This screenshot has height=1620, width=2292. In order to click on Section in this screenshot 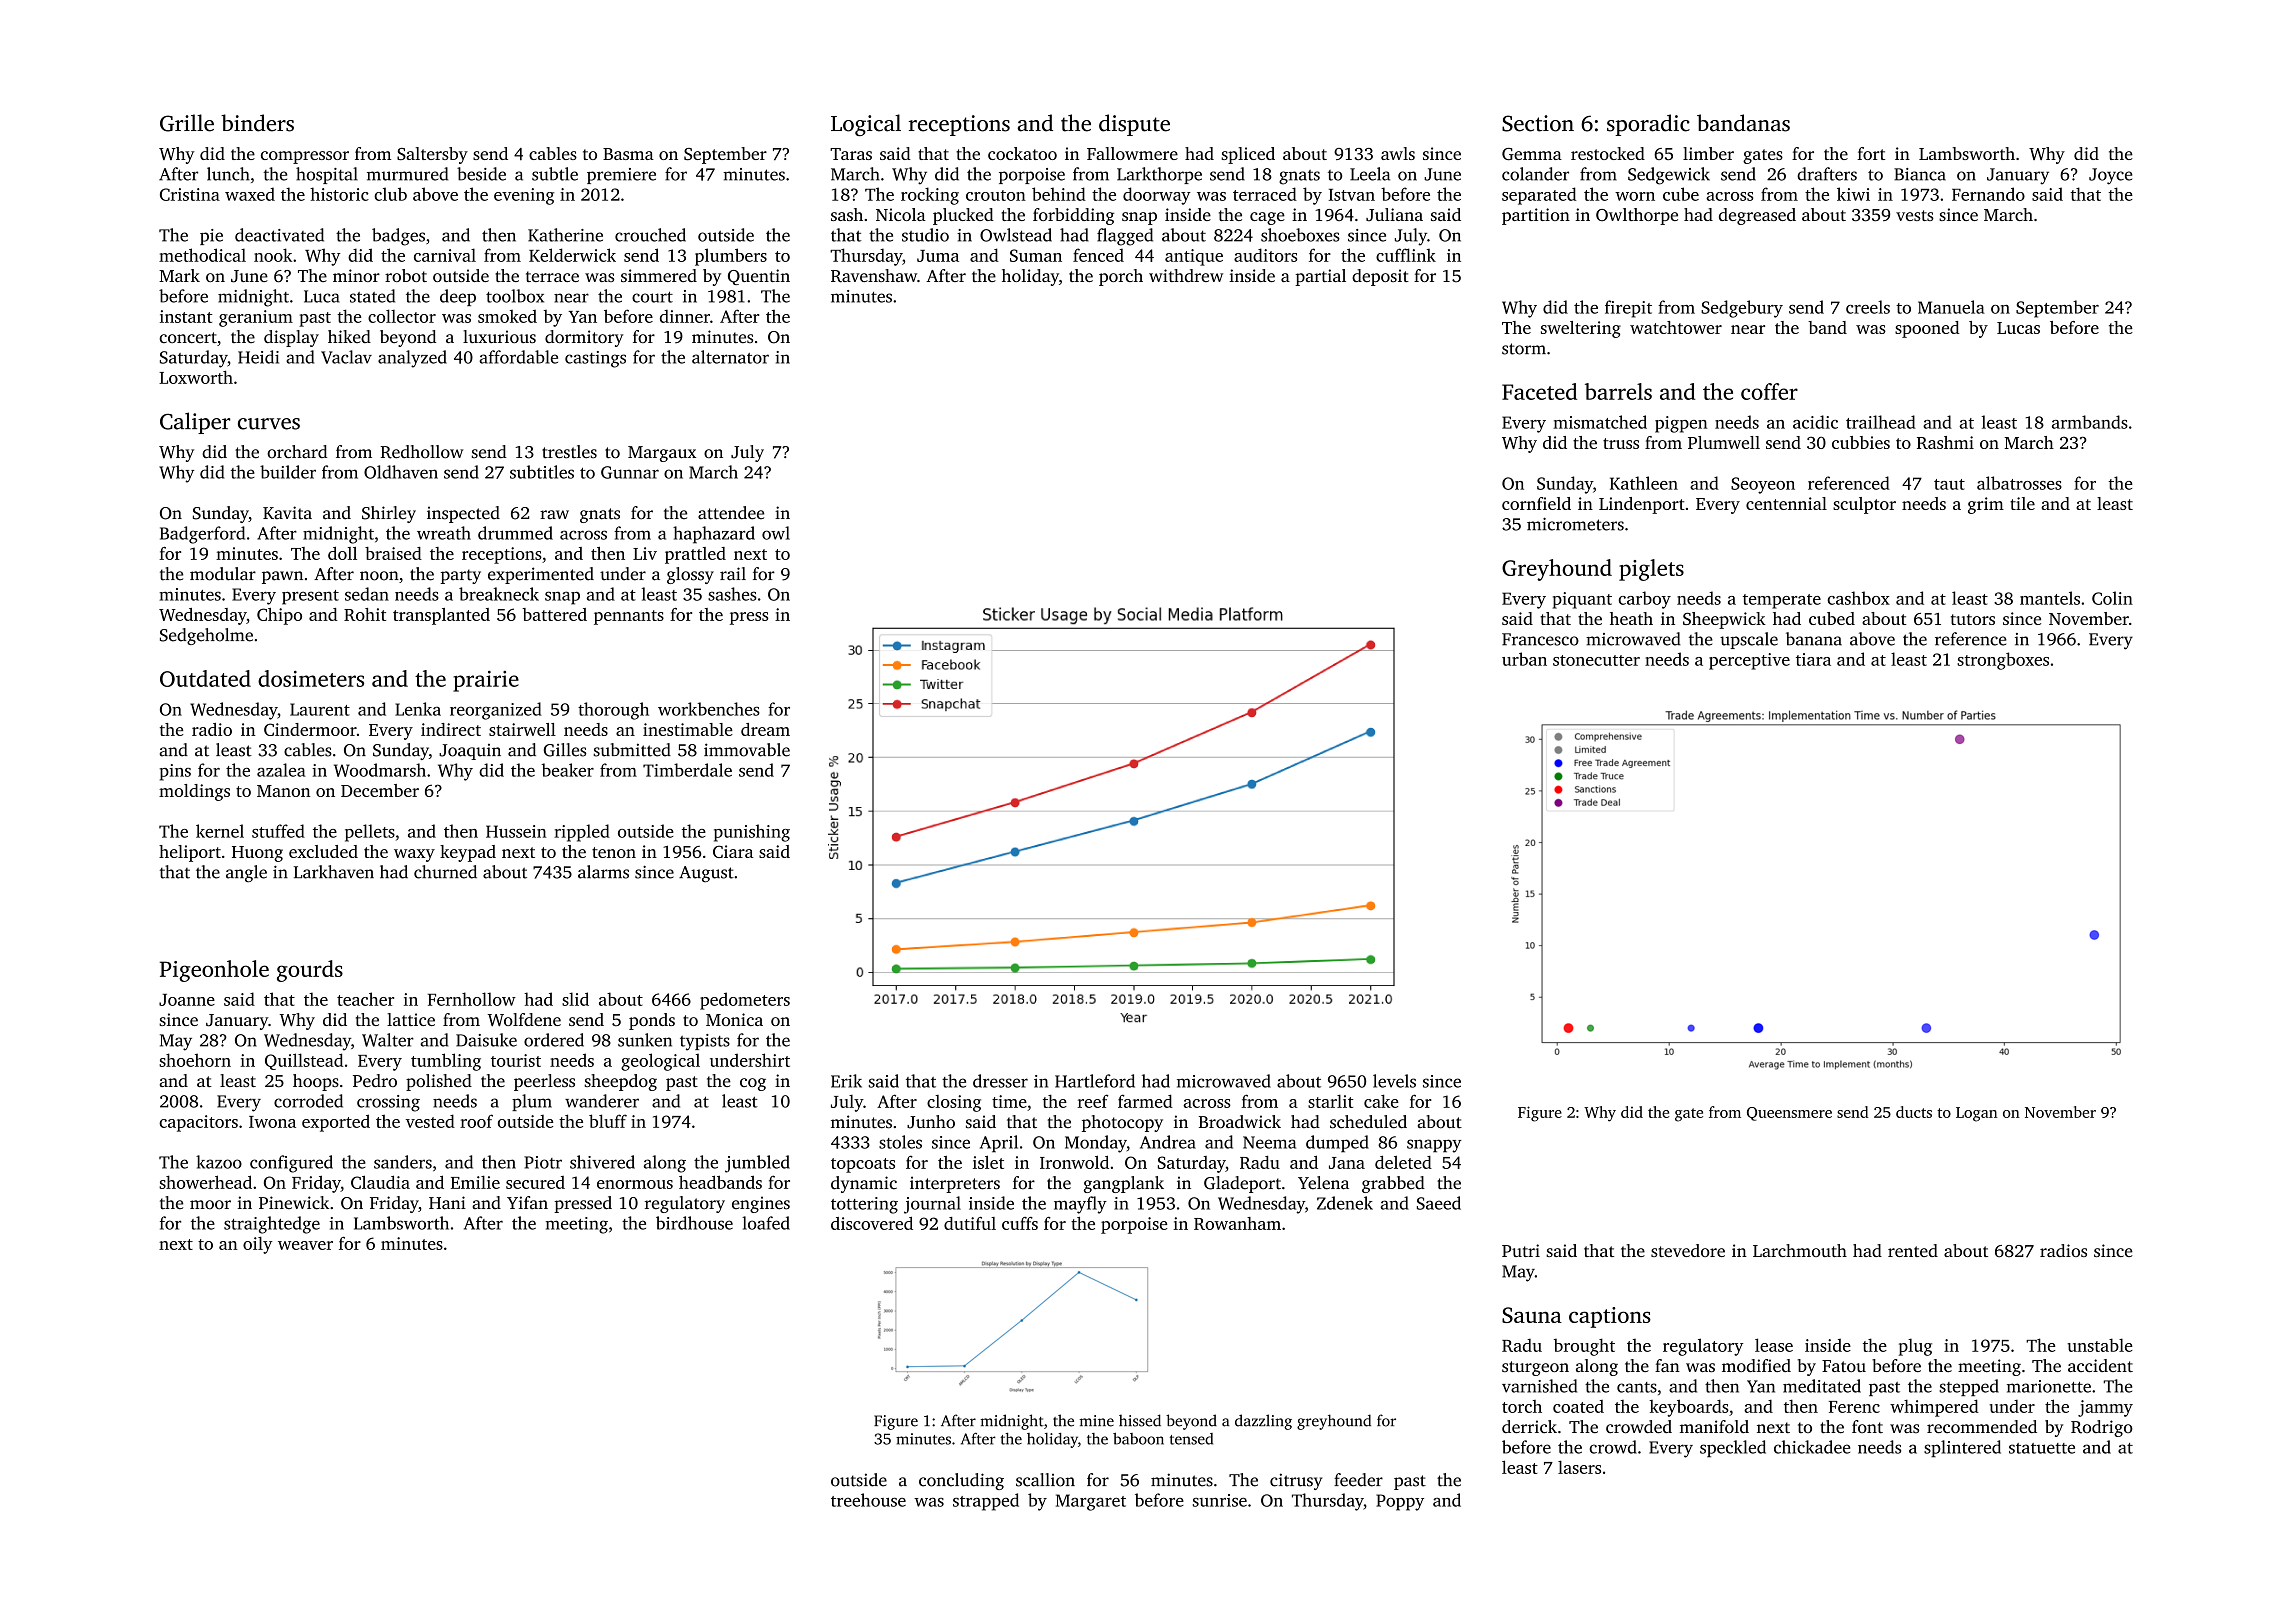, I will do `click(1538, 123)`.
